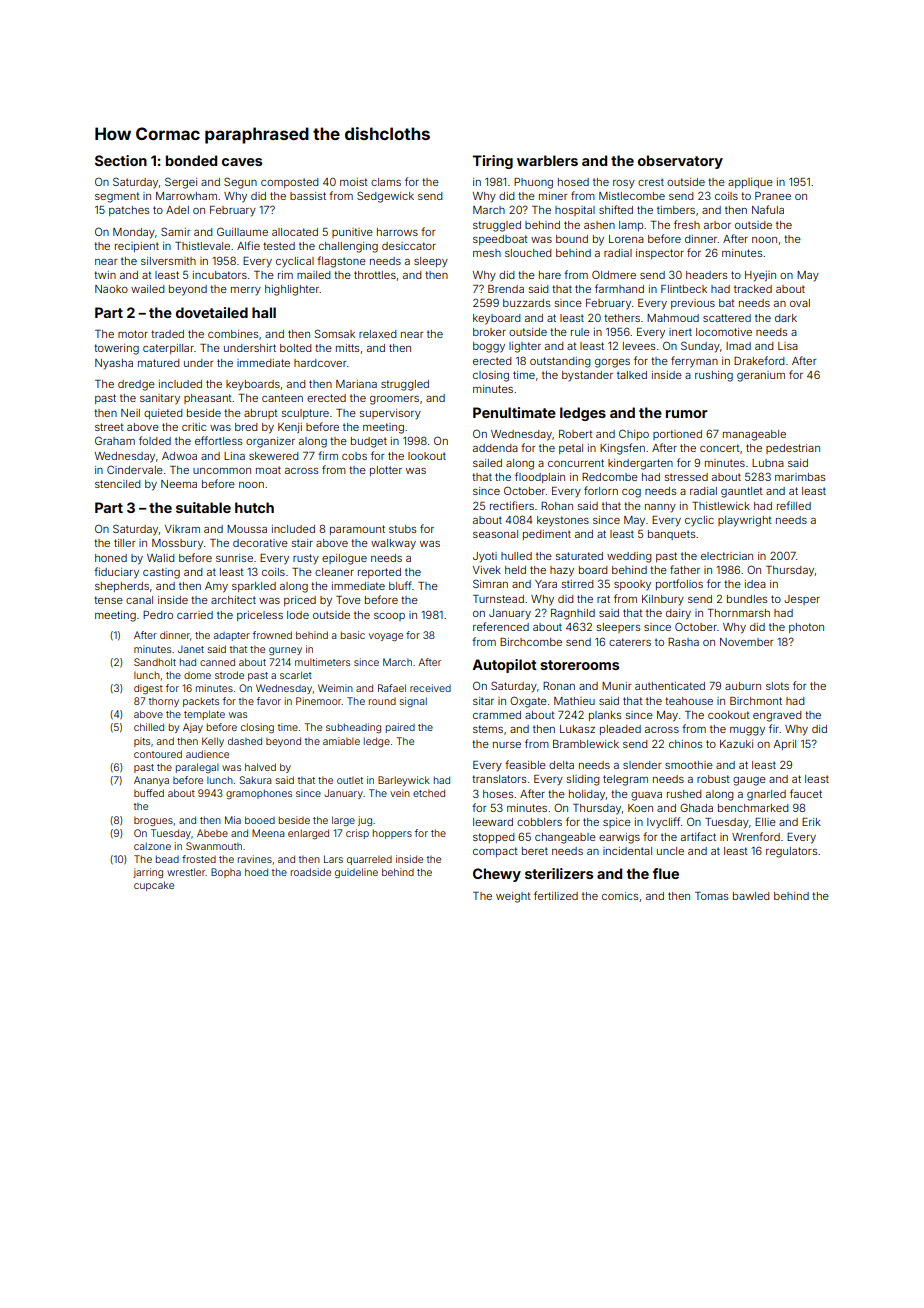 Image resolution: width=924 pixels, height=1308 pixels. Describe the element at coordinates (111, 558) in the screenshot. I see `honed` at that location.
